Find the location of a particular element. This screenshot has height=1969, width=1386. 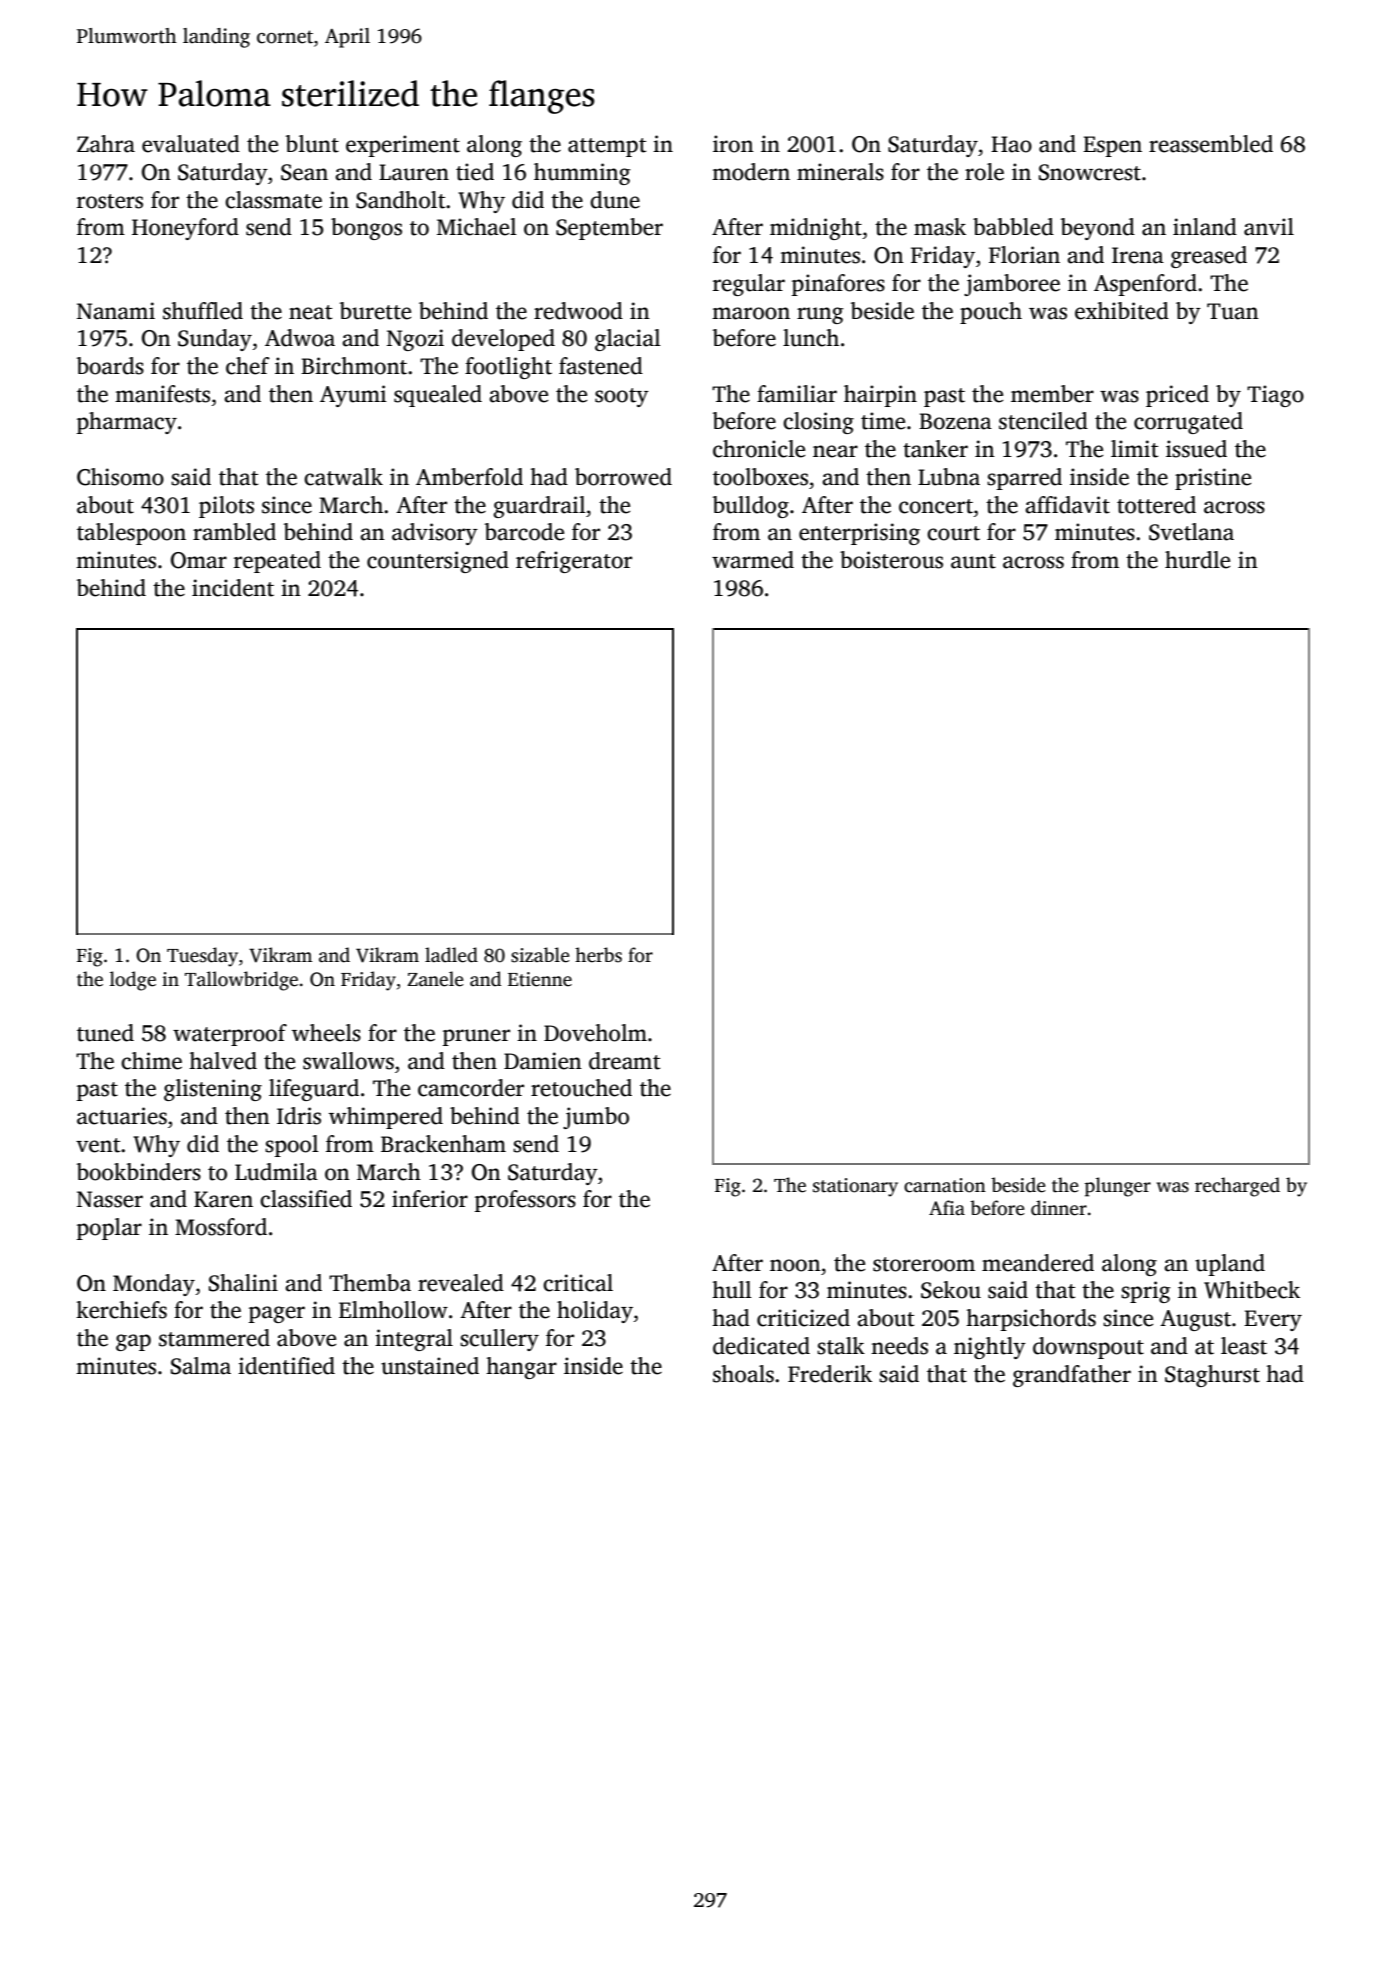

bongos is located at coordinates (366, 229).
